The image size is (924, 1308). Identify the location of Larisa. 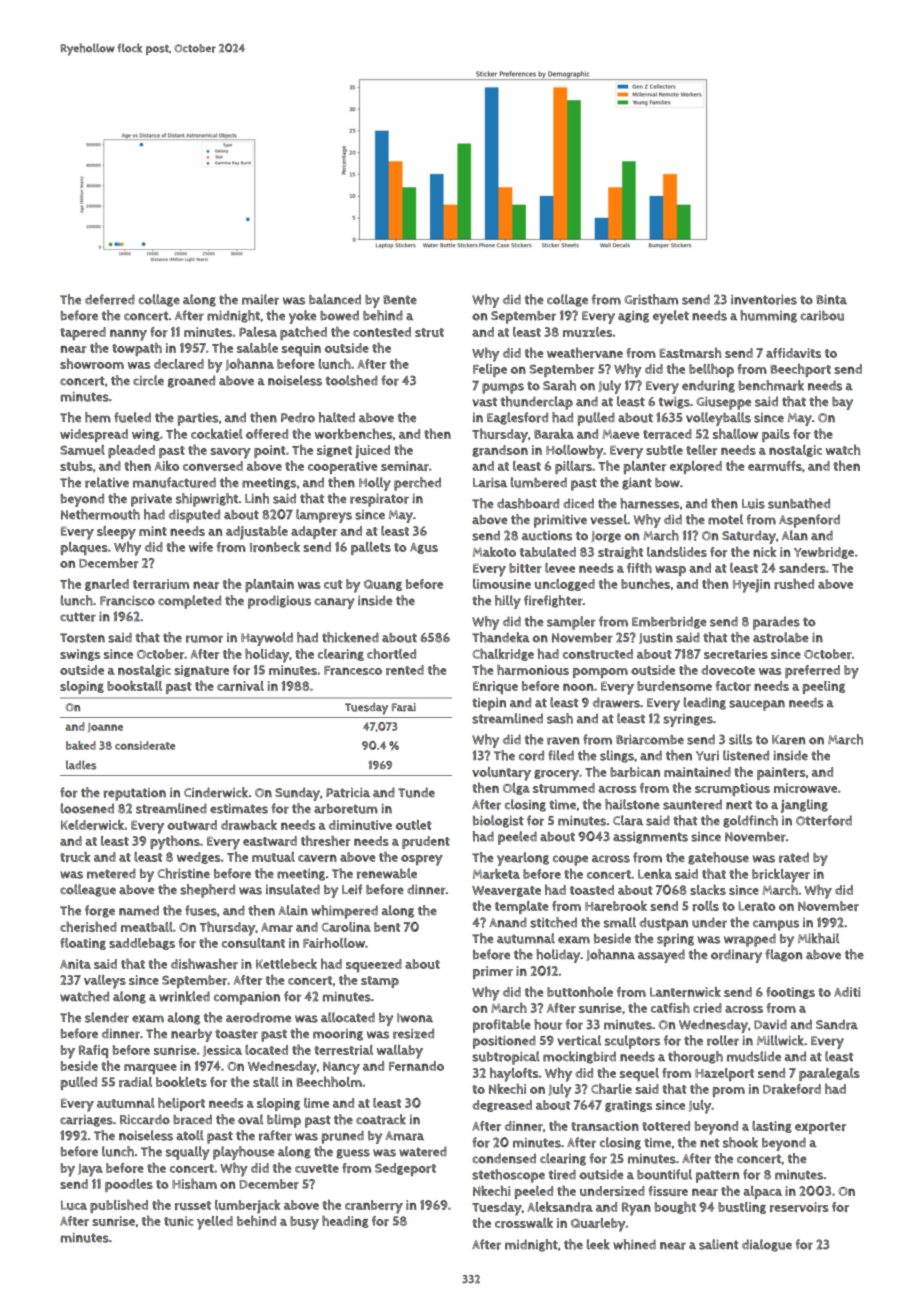
(490, 483).
